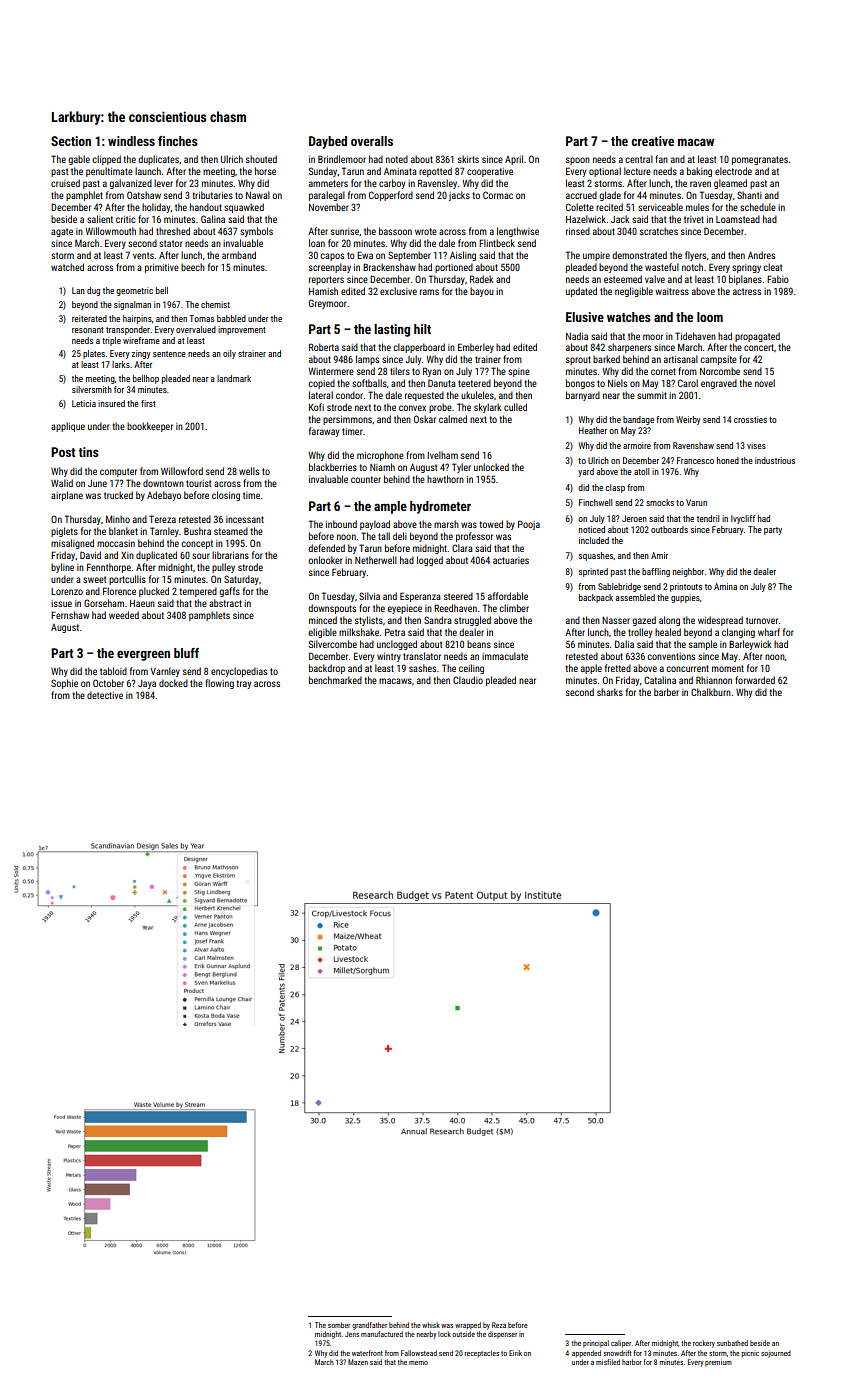  What do you see at coordinates (88, 452) in the page?
I see `tins` at bounding box center [88, 452].
